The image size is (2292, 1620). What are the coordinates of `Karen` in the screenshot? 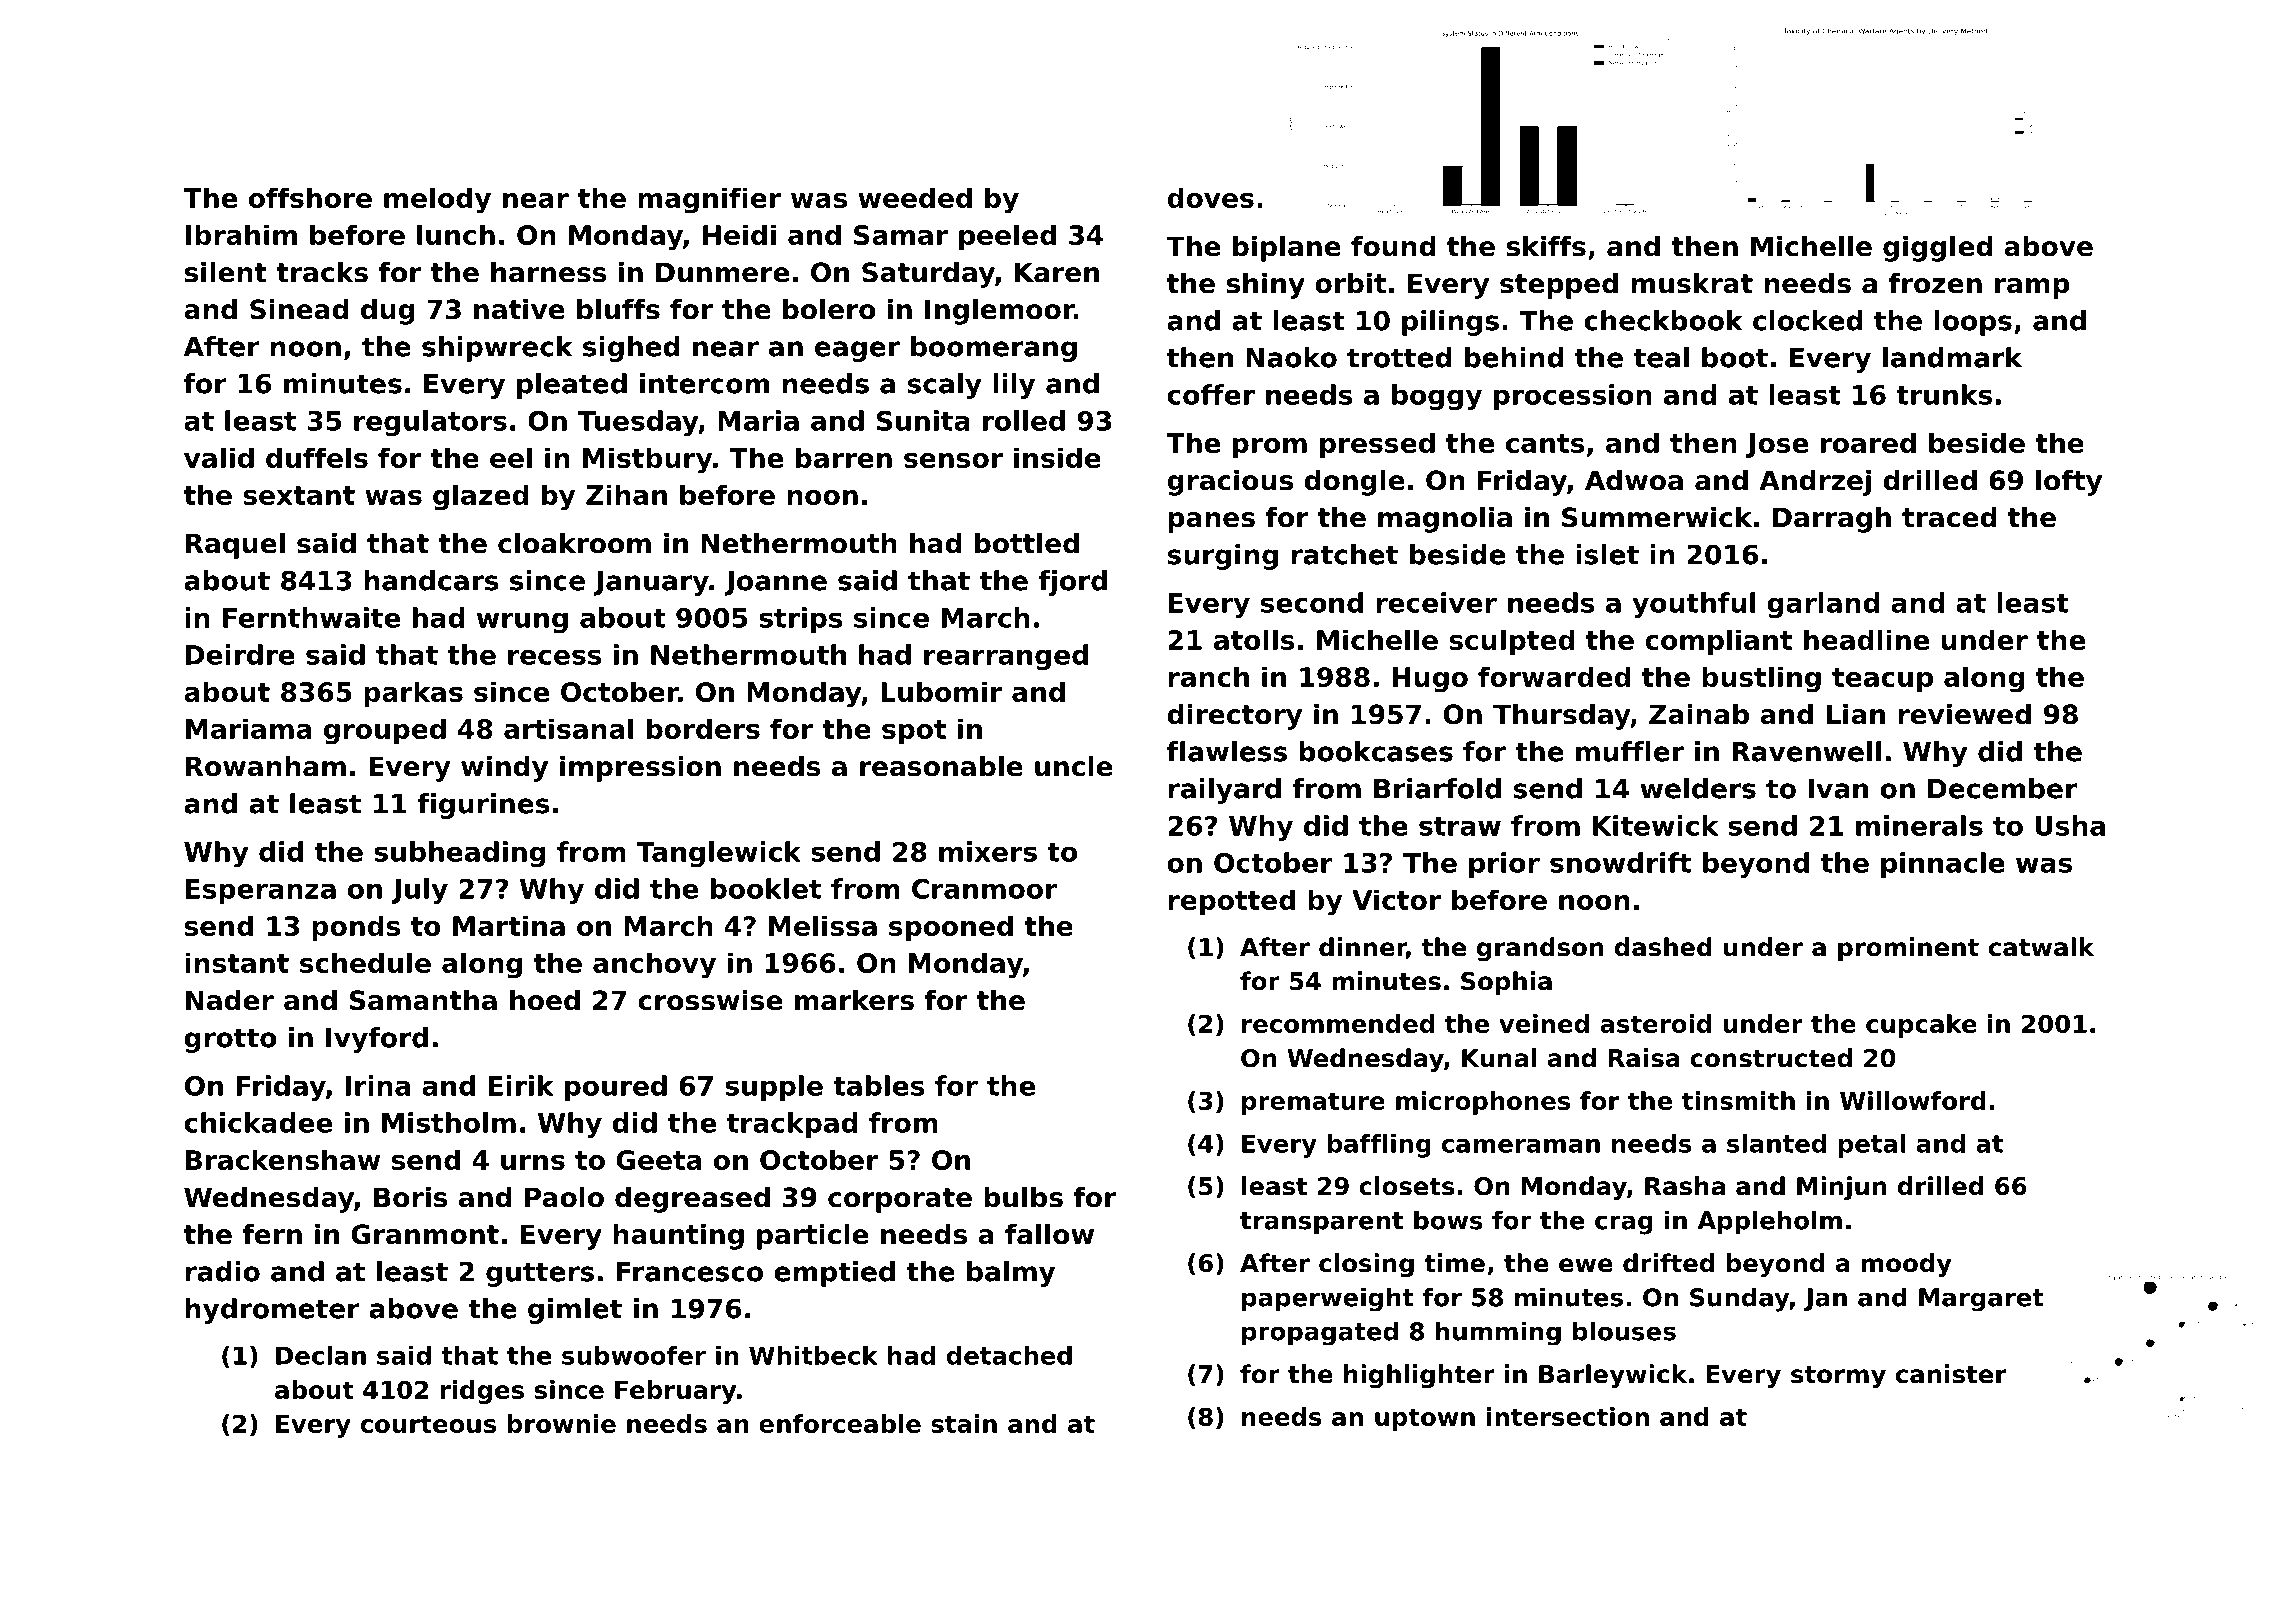 It's located at (1057, 272).
